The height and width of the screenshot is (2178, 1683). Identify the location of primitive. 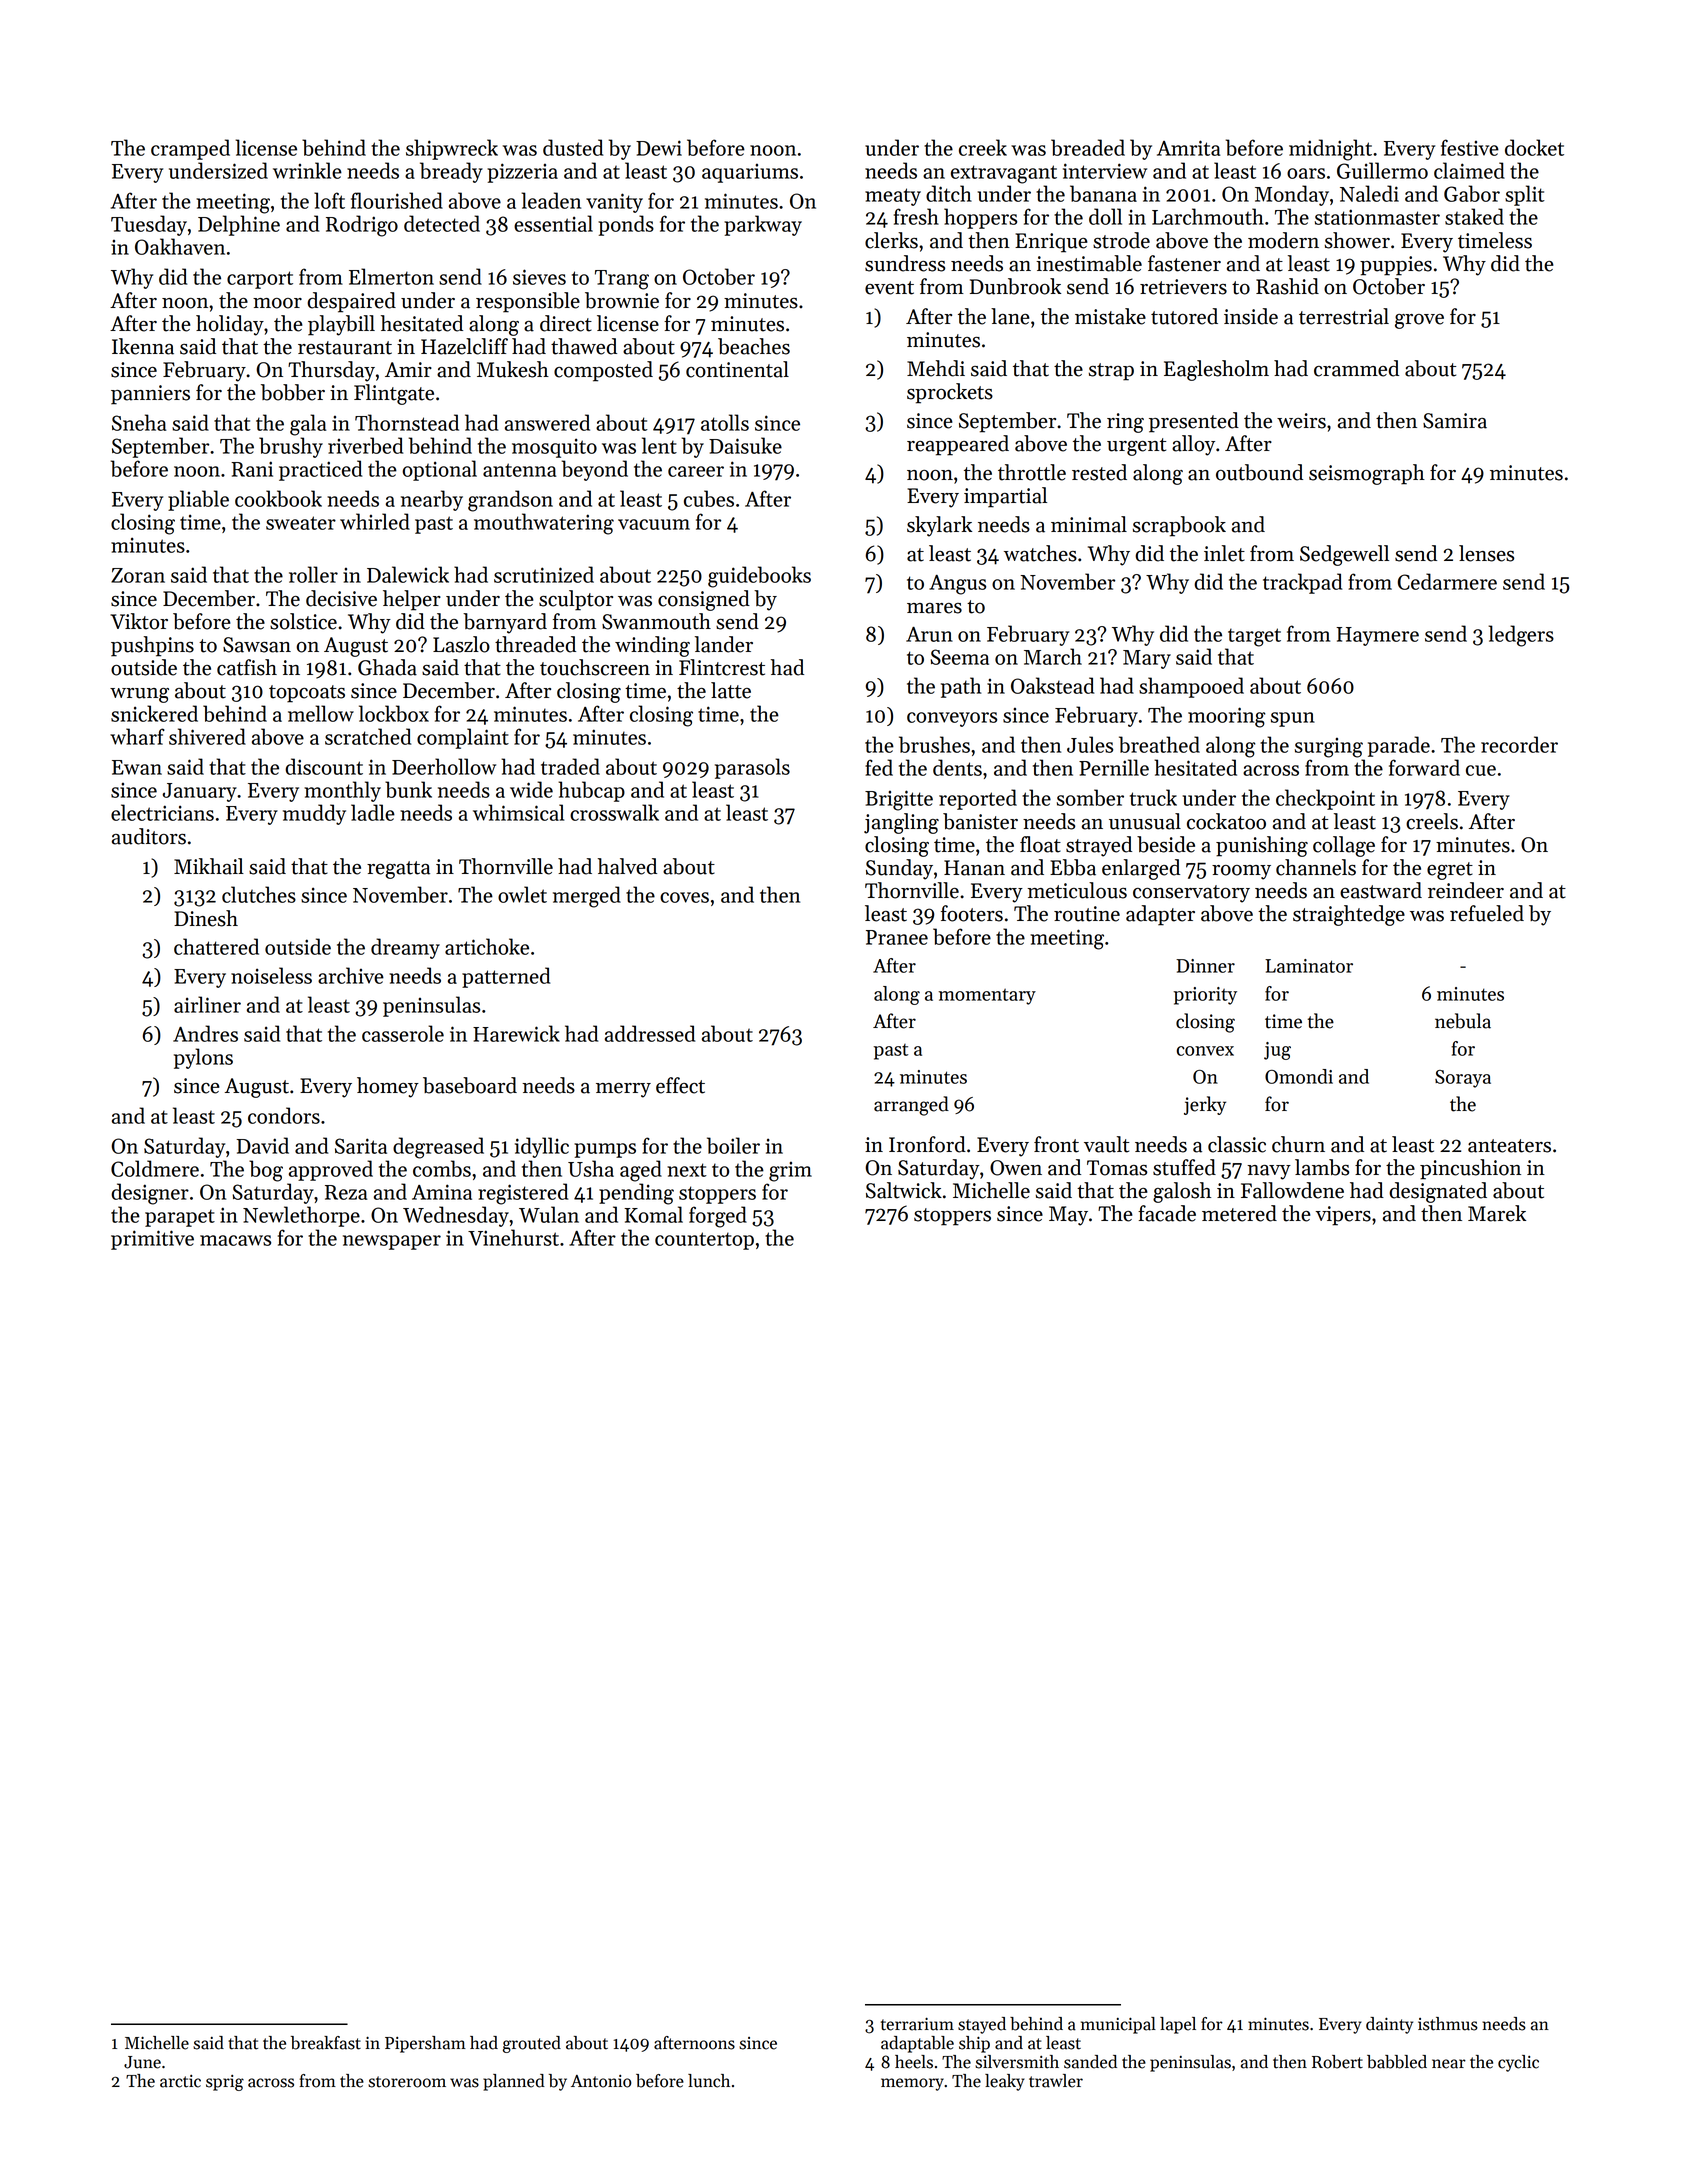
(152, 1240).
